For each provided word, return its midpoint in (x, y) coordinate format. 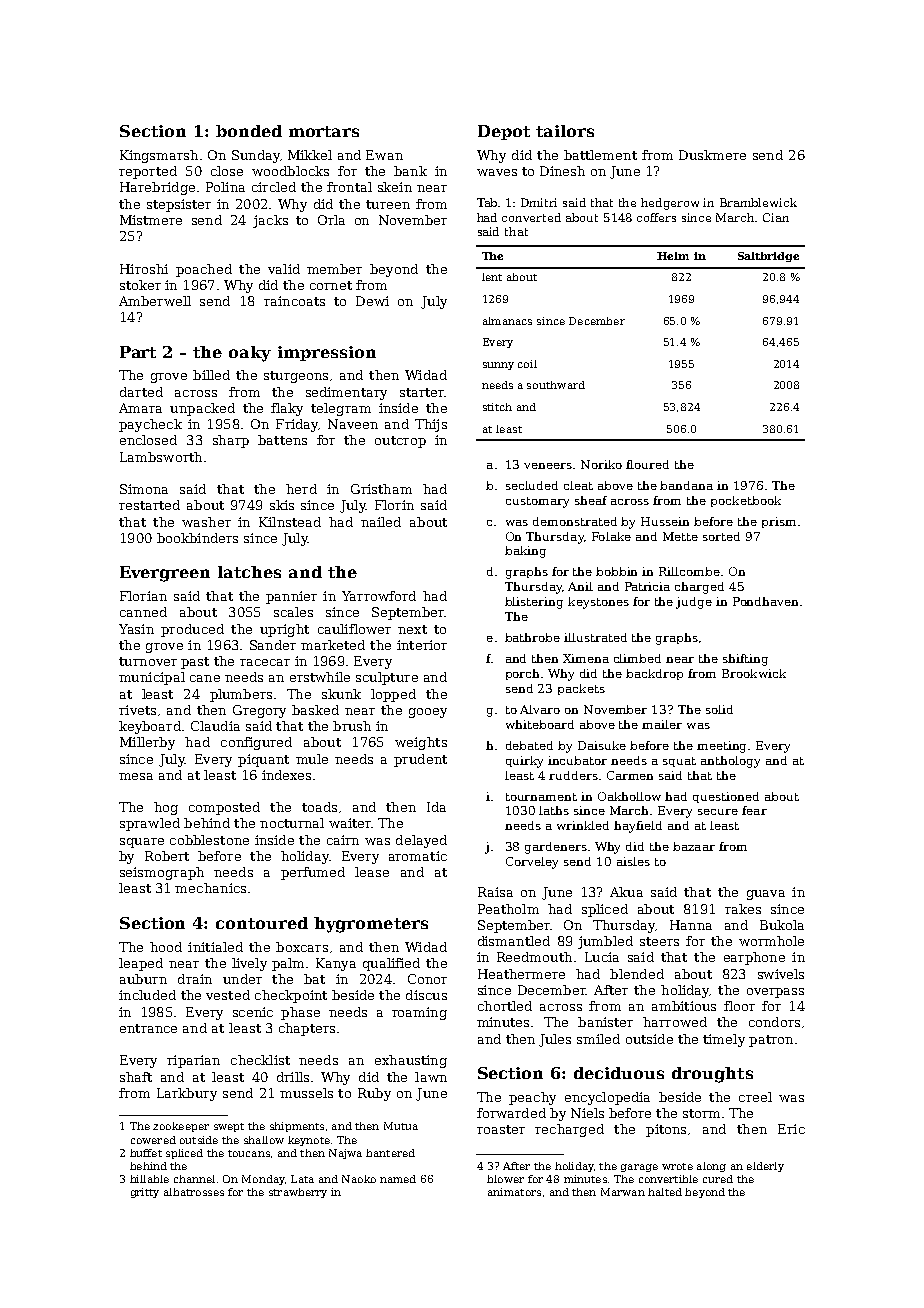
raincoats (294, 301)
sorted (721, 536)
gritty (145, 1193)
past (195, 663)
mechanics (210, 888)
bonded (249, 131)
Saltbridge (768, 257)
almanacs (507, 321)
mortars (324, 131)
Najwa (345, 1154)
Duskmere (712, 155)
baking (525, 552)
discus (426, 995)
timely (724, 1040)
